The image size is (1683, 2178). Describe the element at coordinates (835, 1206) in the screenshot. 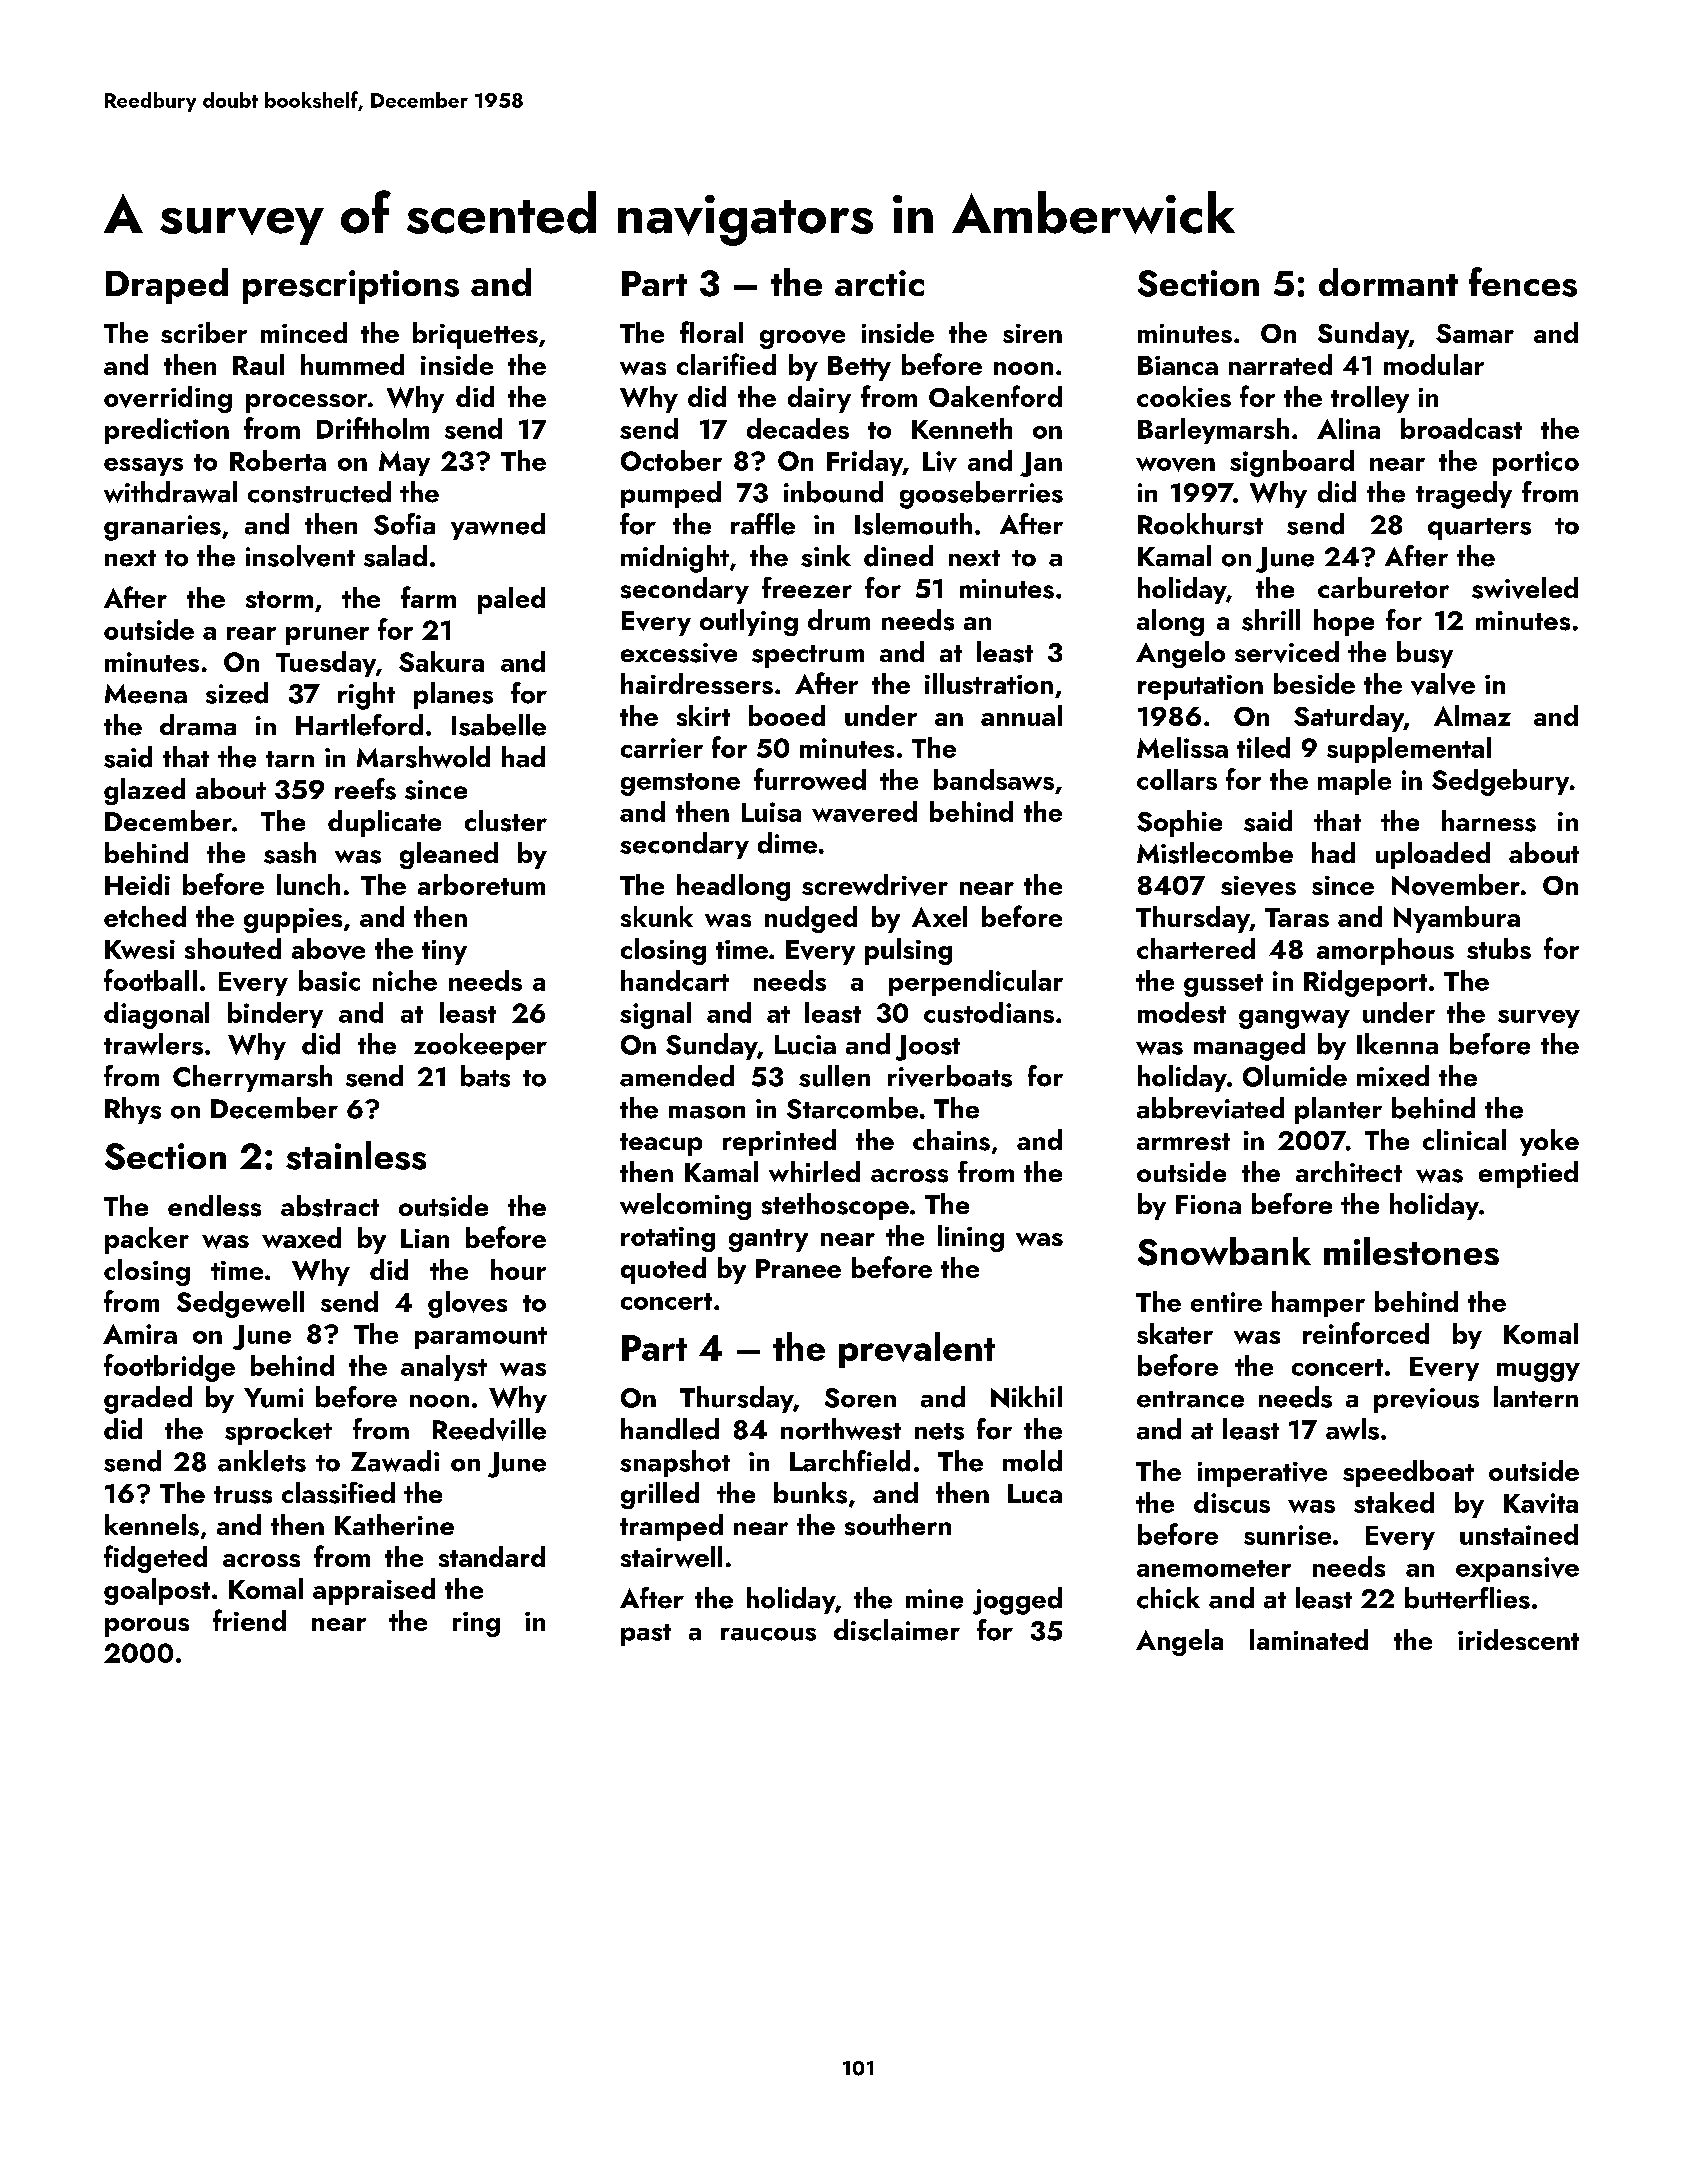

I see `stethoscope` at that location.
